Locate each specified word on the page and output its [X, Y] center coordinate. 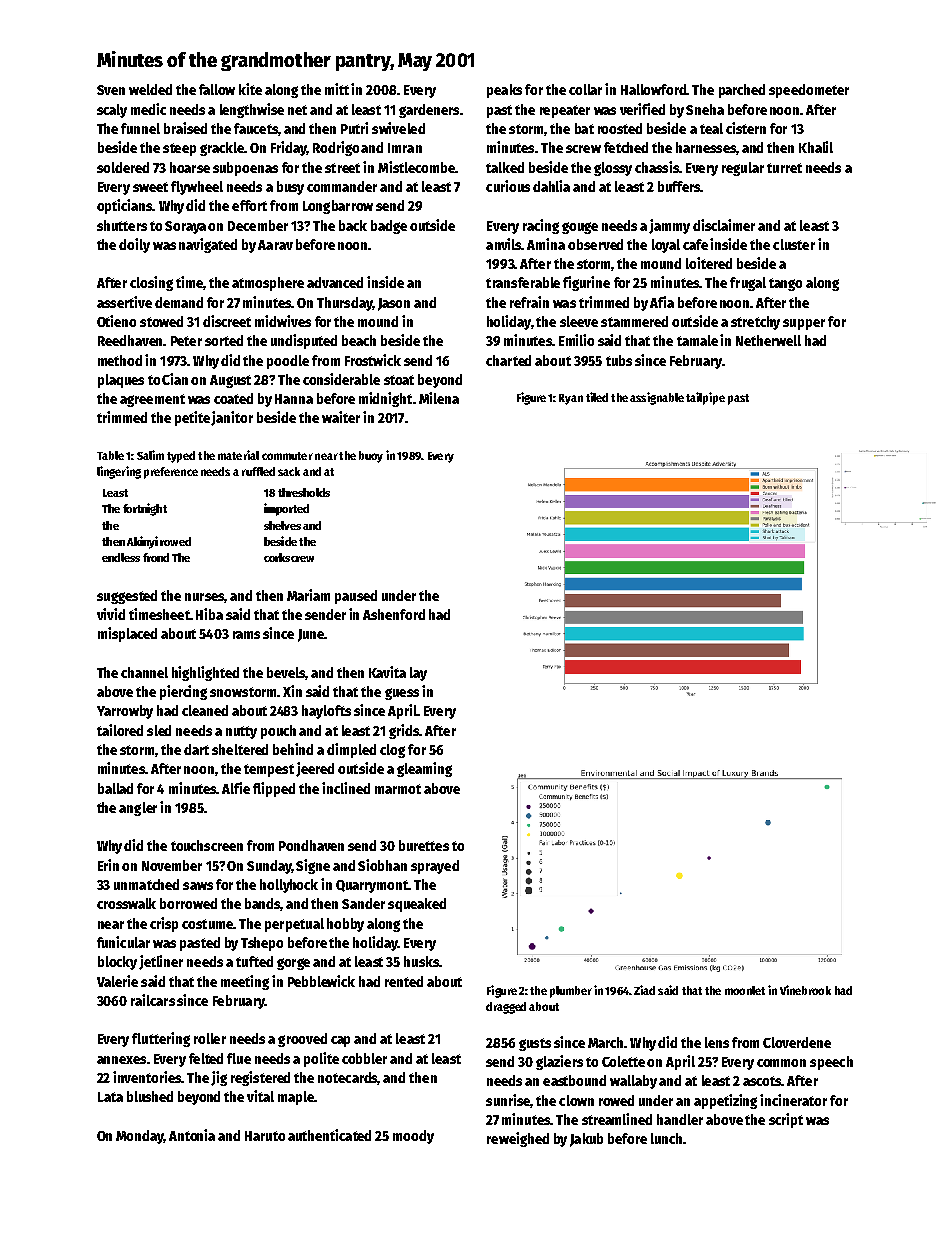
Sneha [705, 109]
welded [150, 89]
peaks [504, 91]
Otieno [116, 321]
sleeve [579, 321]
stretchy [755, 323]
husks [421, 961]
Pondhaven [311, 845]
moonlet [745, 990]
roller [210, 1038]
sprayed [435, 867]
